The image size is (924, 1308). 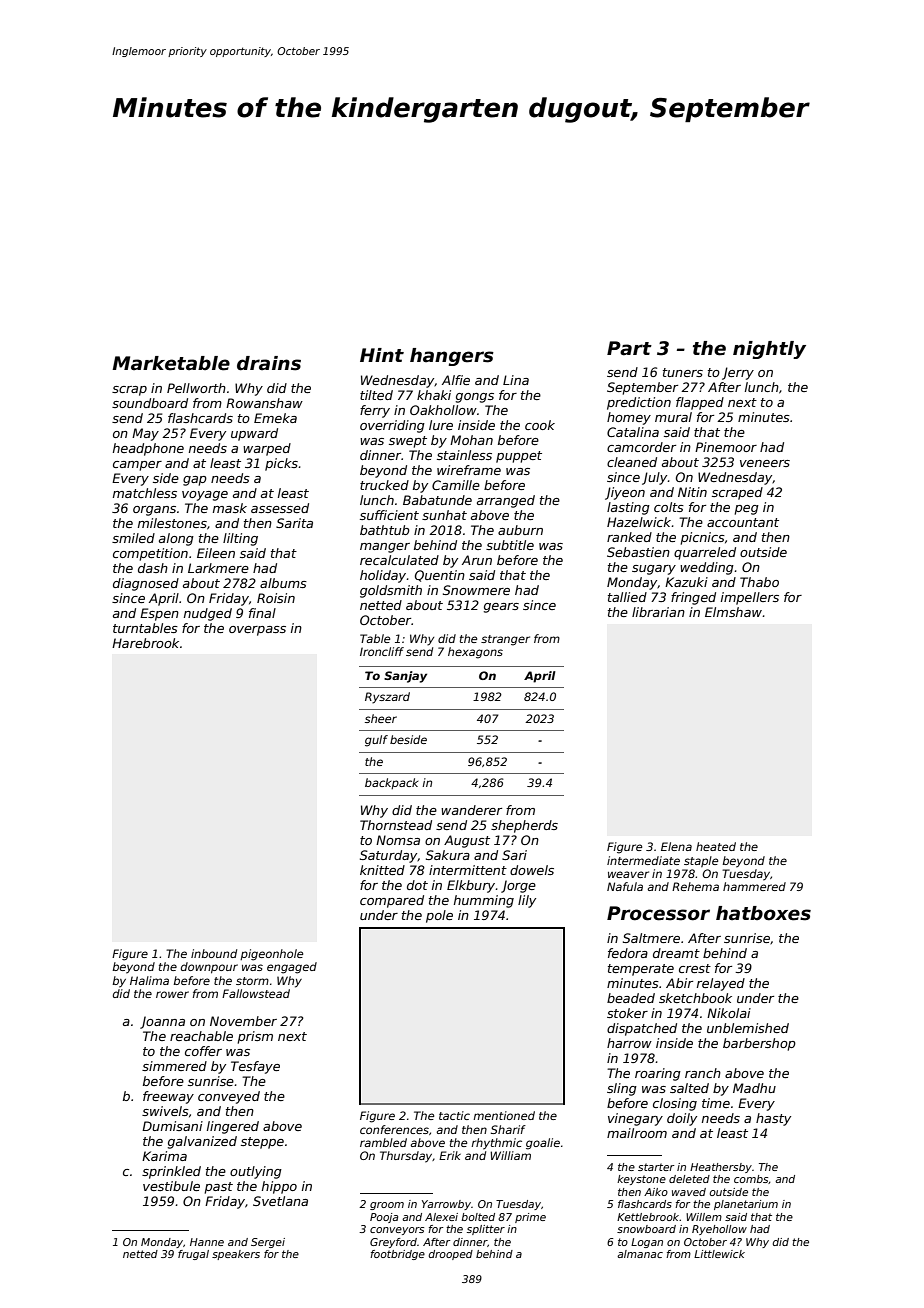 What do you see at coordinates (269, 363) in the page?
I see `drains` at bounding box center [269, 363].
